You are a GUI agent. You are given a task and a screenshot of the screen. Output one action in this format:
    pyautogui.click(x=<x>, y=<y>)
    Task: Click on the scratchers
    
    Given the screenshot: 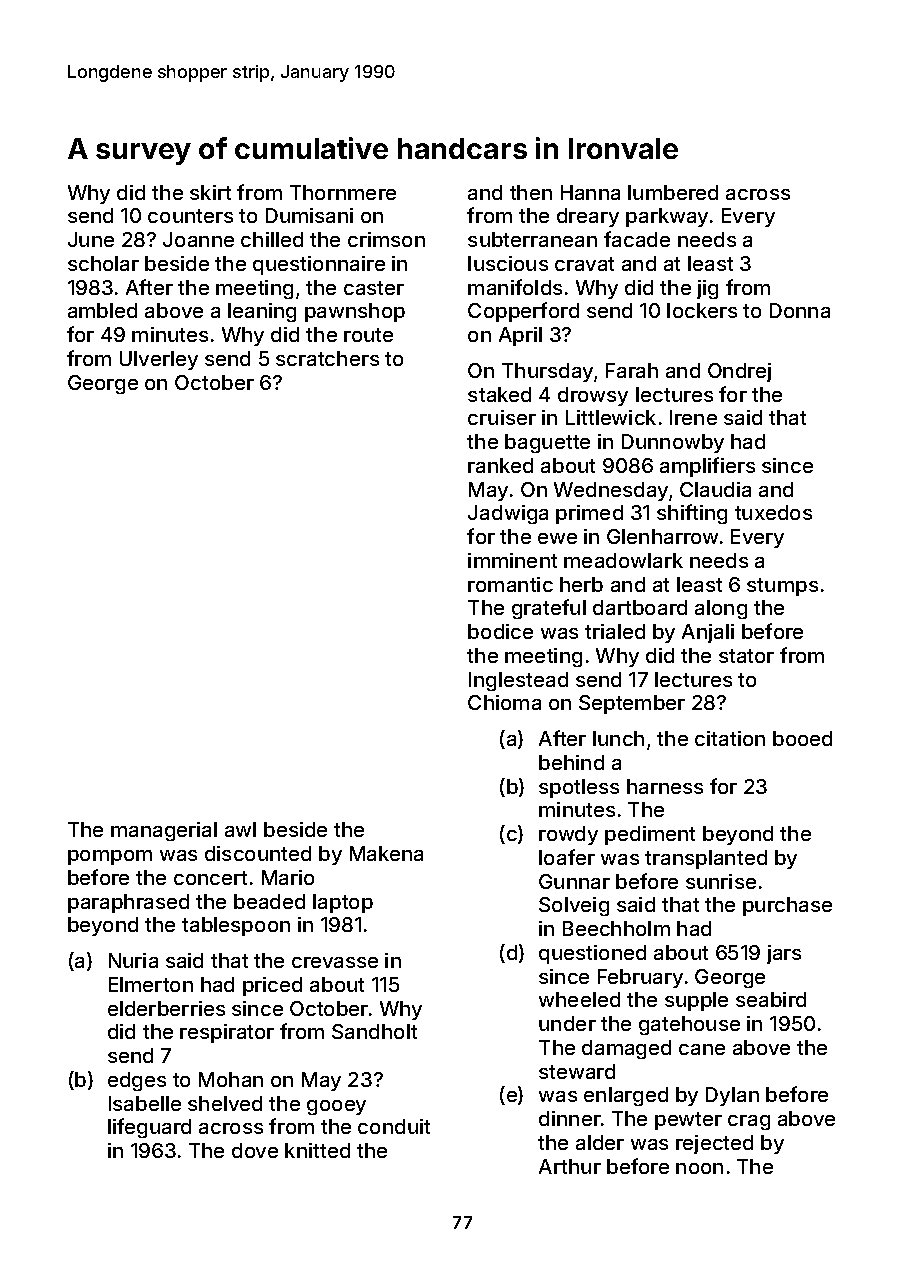 What is the action you would take?
    pyautogui.click(x=327, y=358)
